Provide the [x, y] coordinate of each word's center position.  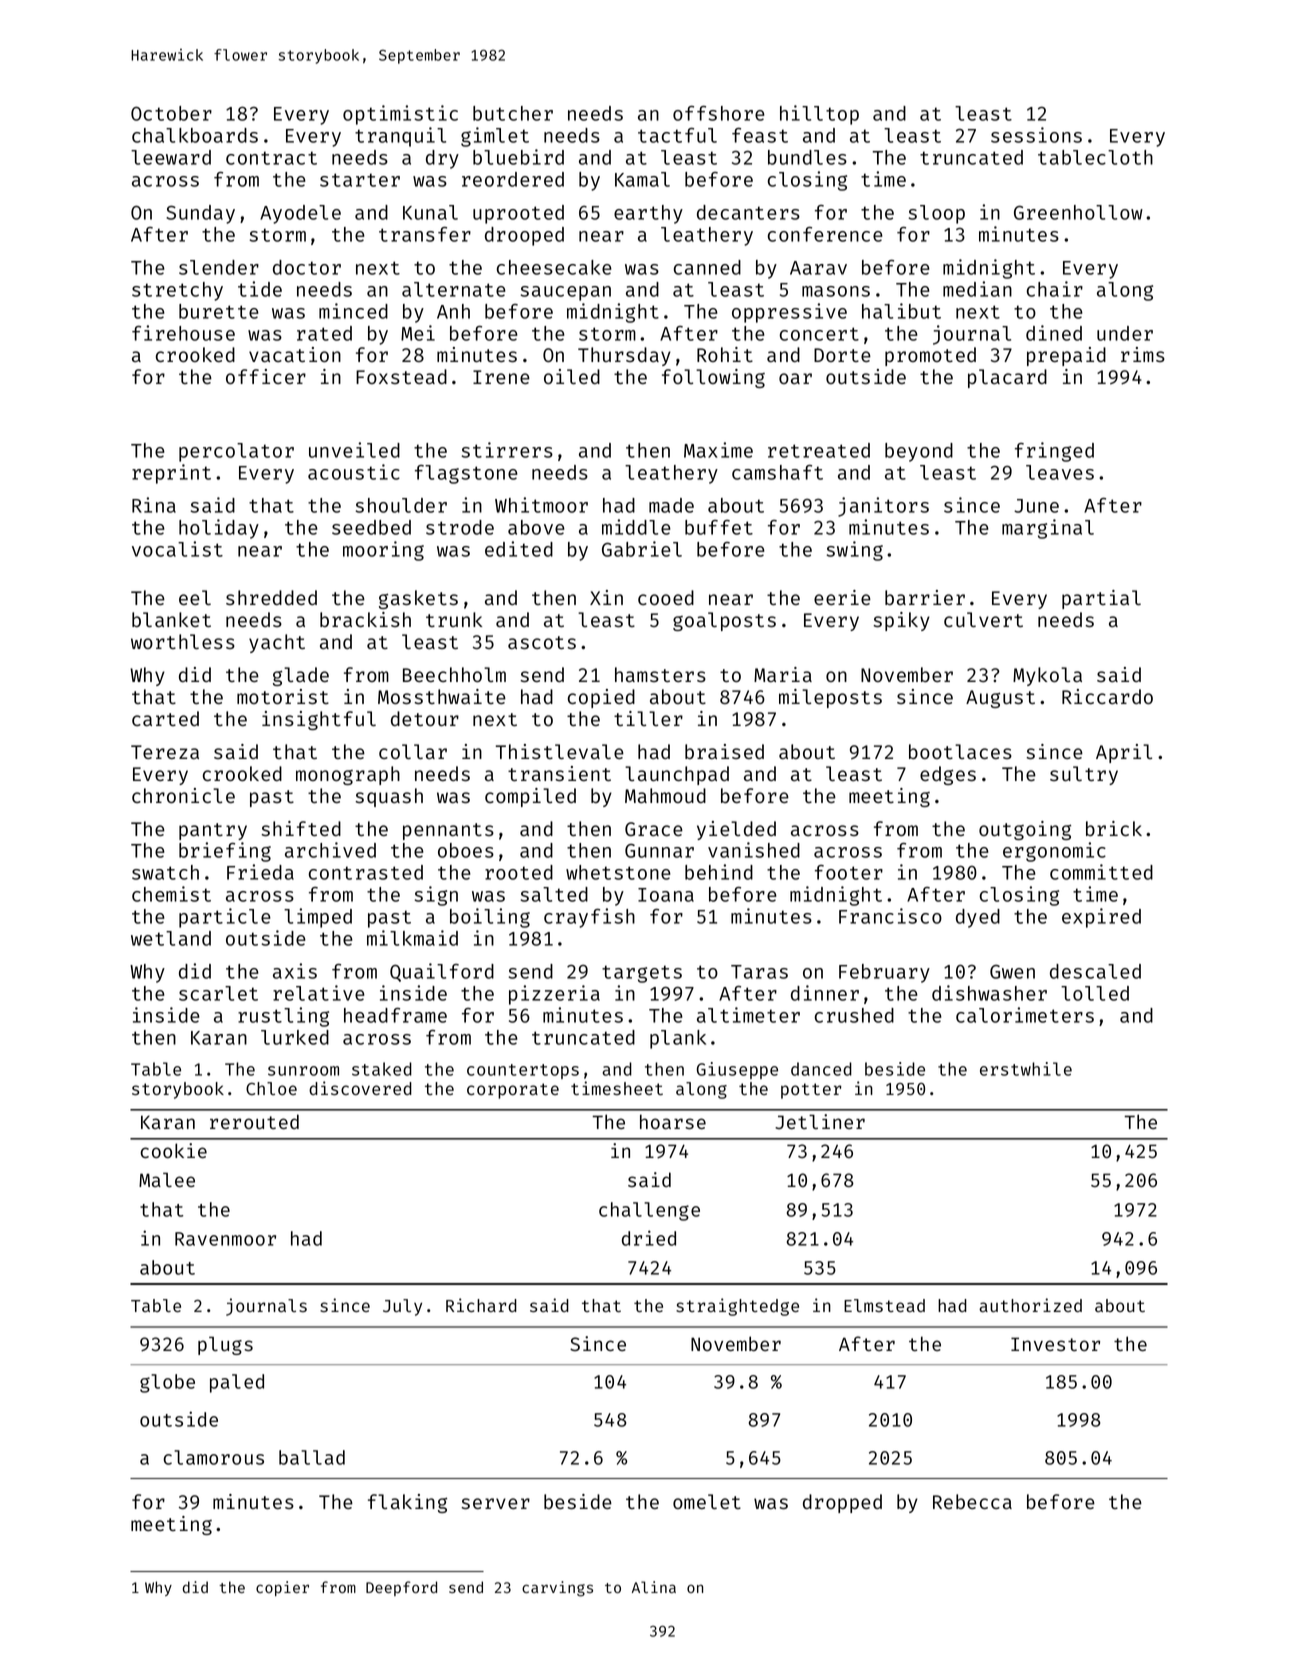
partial [1101, 599]
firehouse [183, 333]
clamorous [213, 1457]
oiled [572, 376]
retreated [819, 450]
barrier [925, 597]
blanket [171, 619]
